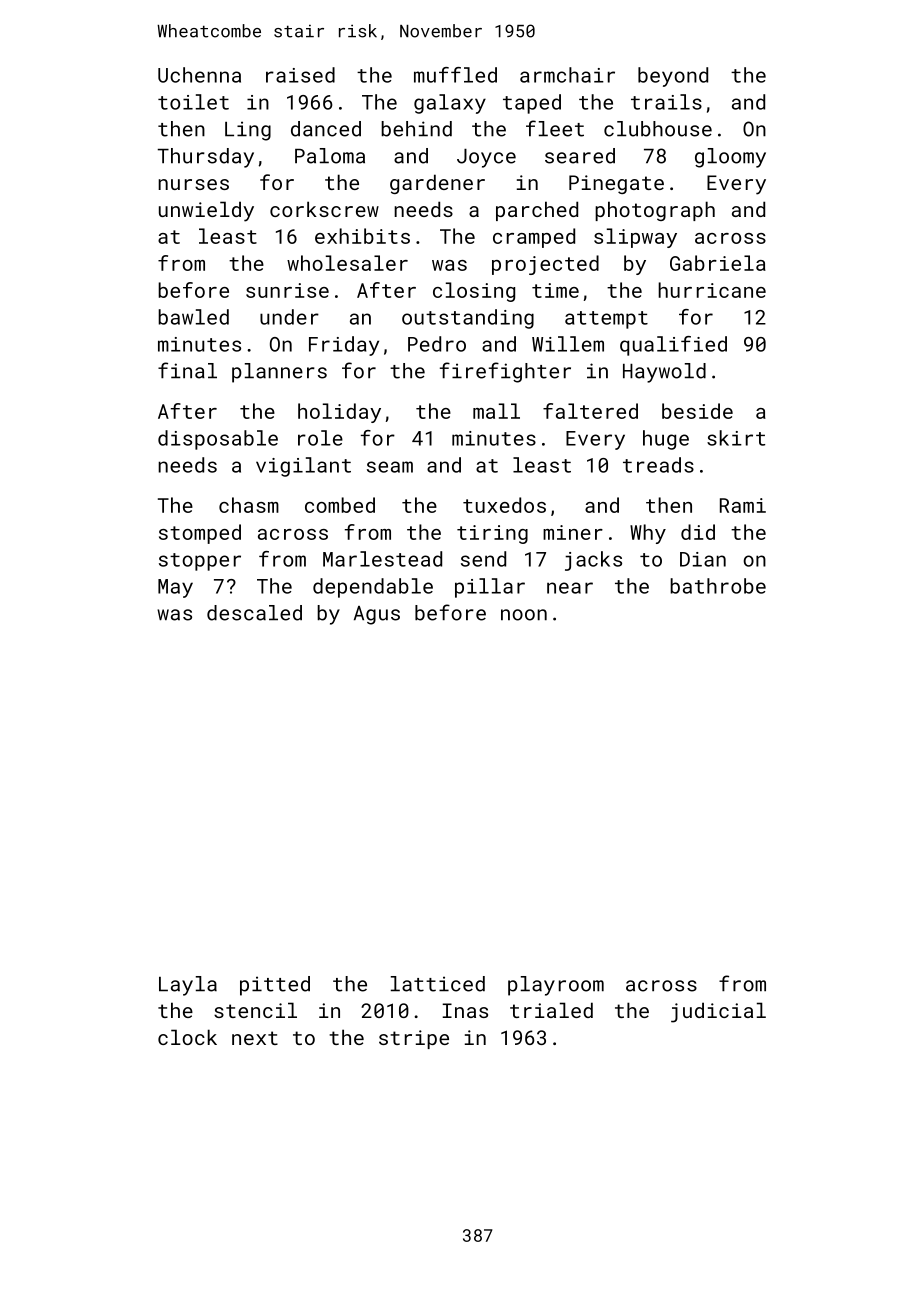  What do you see at coordinates (673, 77) in the screenshot?
I see `beyond` at bounding box center [673, 77].
